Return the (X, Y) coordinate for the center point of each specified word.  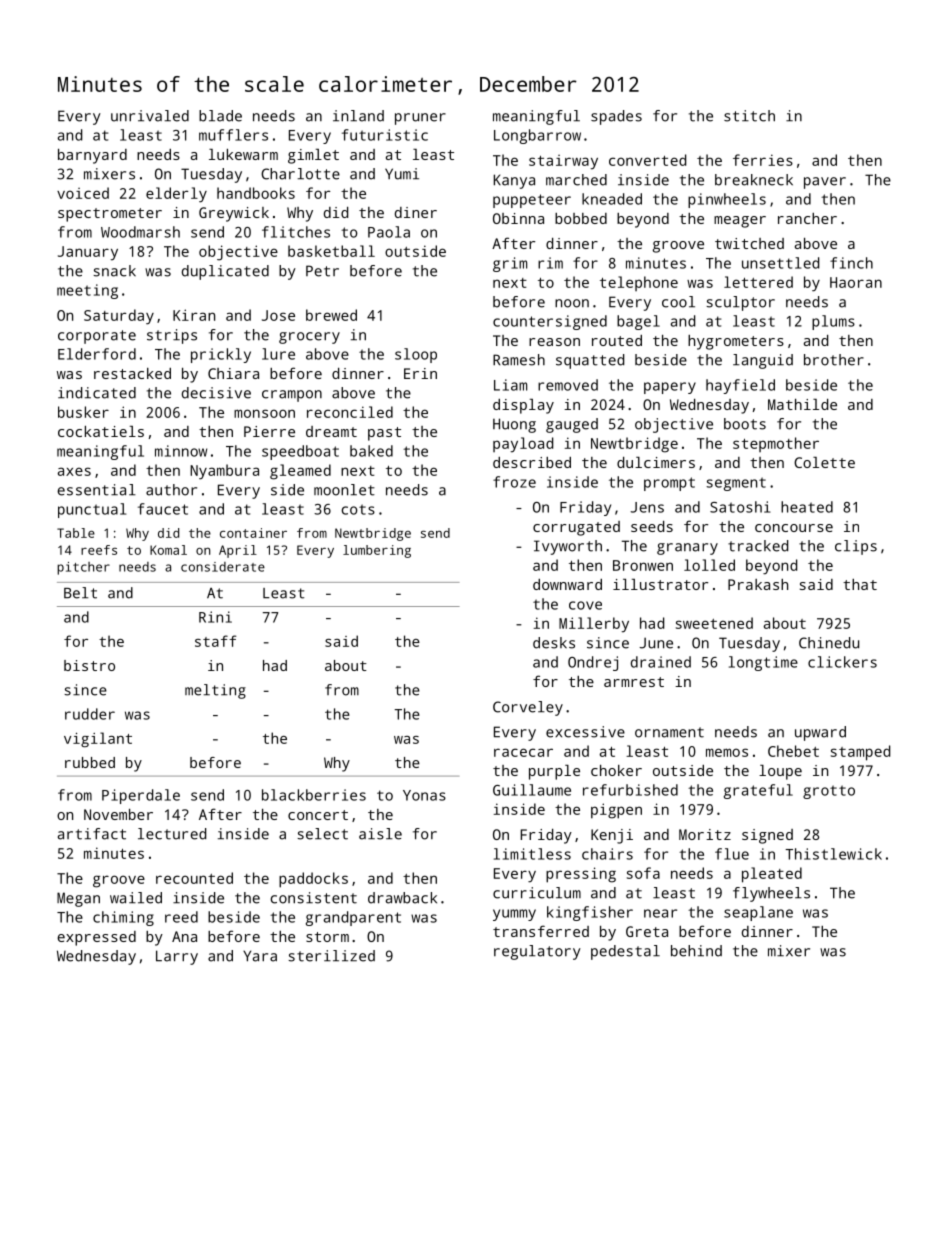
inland (358, 116)
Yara (260, 956)
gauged (572, 425)
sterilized (331, 956)
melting (215, 691)
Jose (278, 315)
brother (834, 360)
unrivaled (150, 116)
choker (616, 770)
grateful (758, 791)
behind (696, 951)
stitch (749, 116)
